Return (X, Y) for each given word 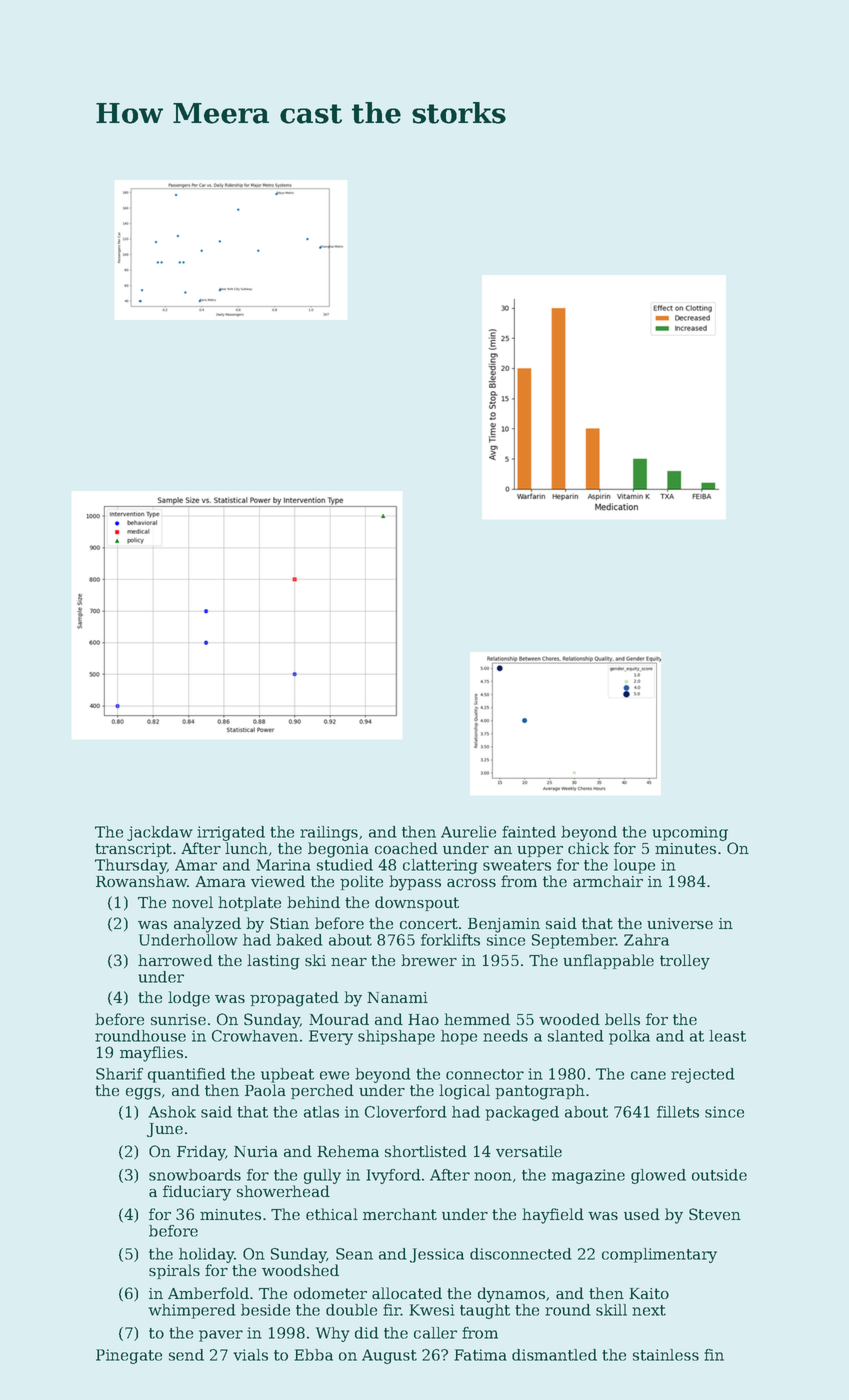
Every (331, 1037)
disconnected (521, 1254)
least (727, 1036)
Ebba (313, 1355)
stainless (666, 1355)
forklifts (450, 940)
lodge (189, 999)
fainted (529, 832)
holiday (207, 1255)
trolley (685, 962)
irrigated (231, 833)
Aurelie (468, 832)
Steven (715, 1214)
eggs (143, 1094)
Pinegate (129, 1356)
